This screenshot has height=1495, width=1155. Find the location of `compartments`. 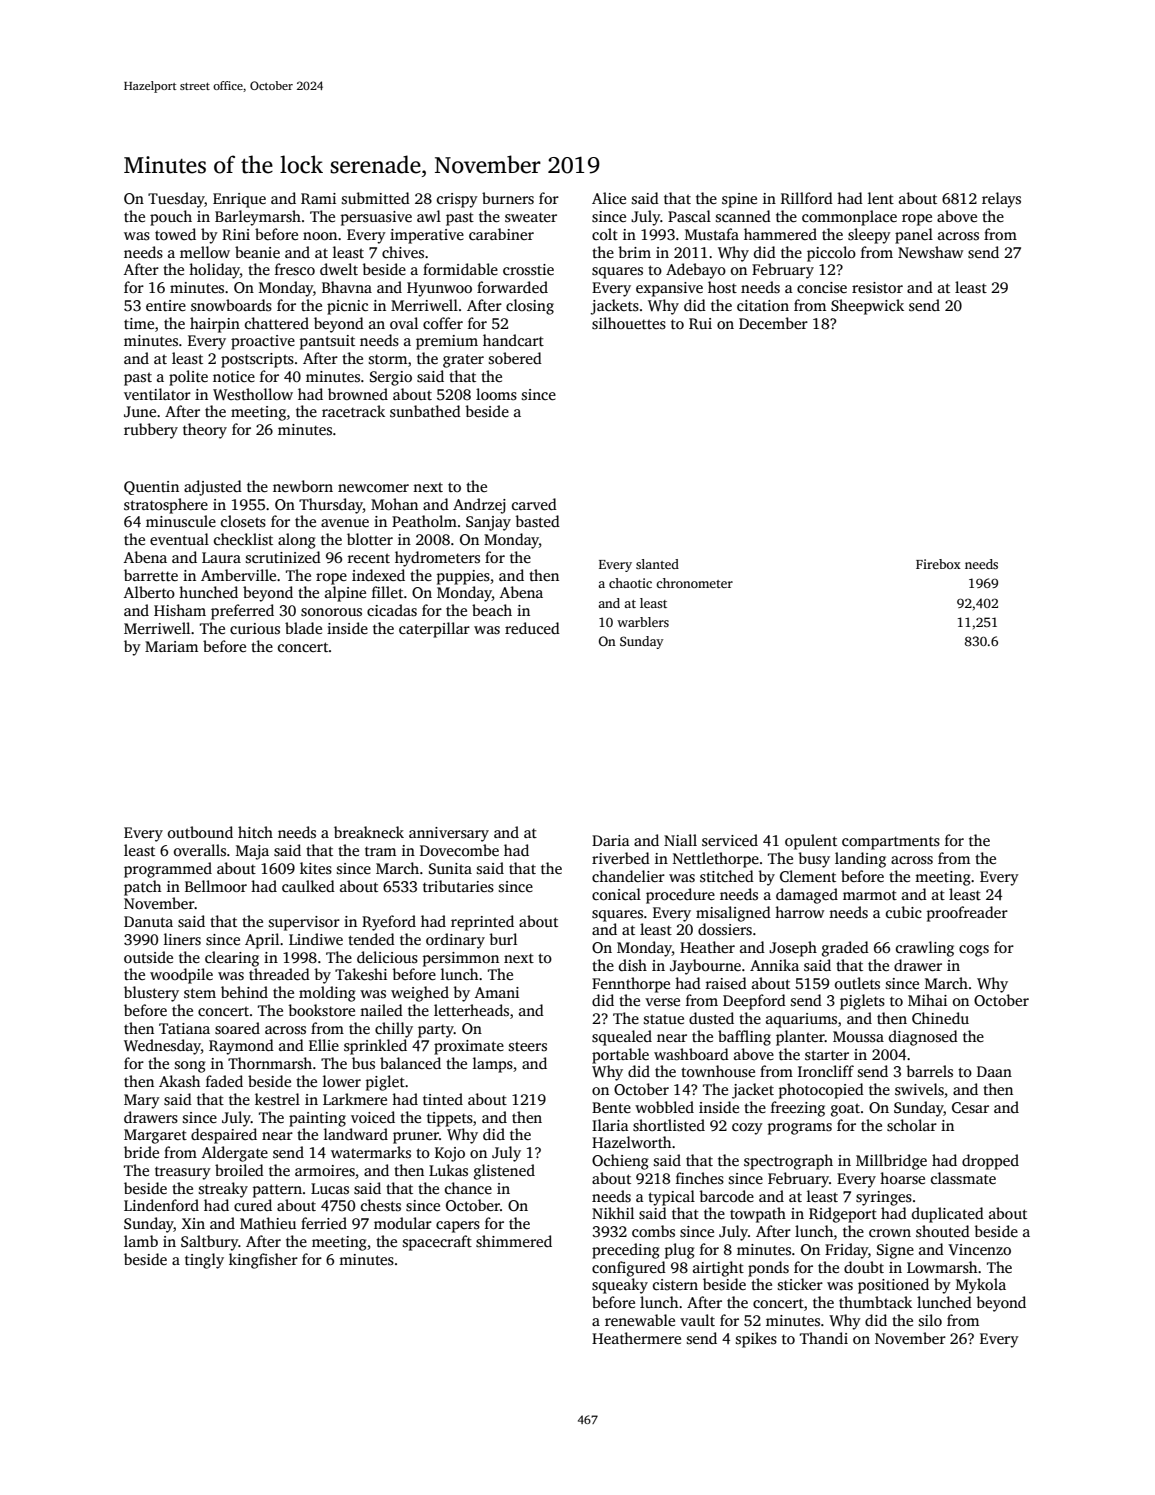

compartments is located at coordinates (891, 843).
